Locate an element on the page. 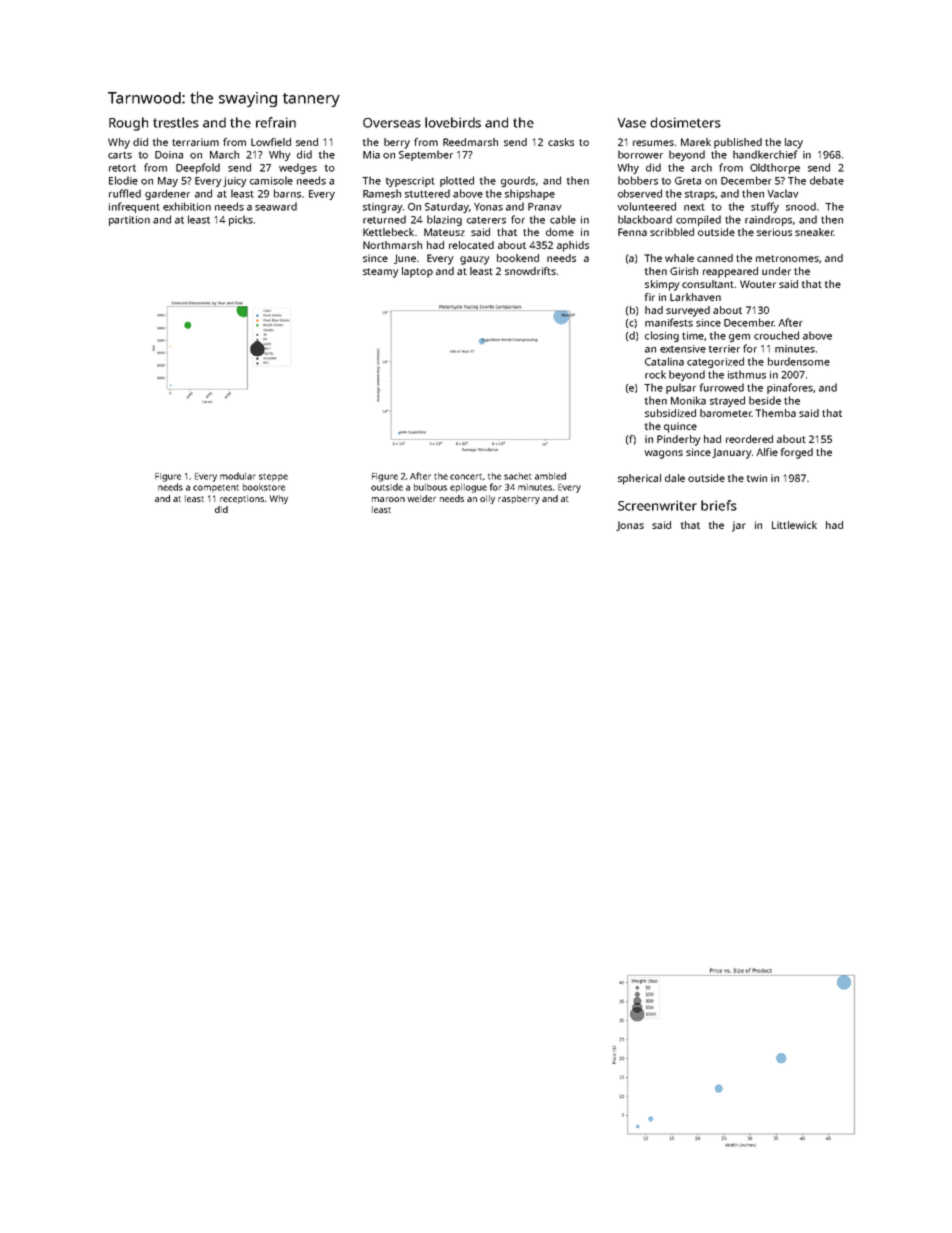  subsidized is located at coordinates (670, 413).
